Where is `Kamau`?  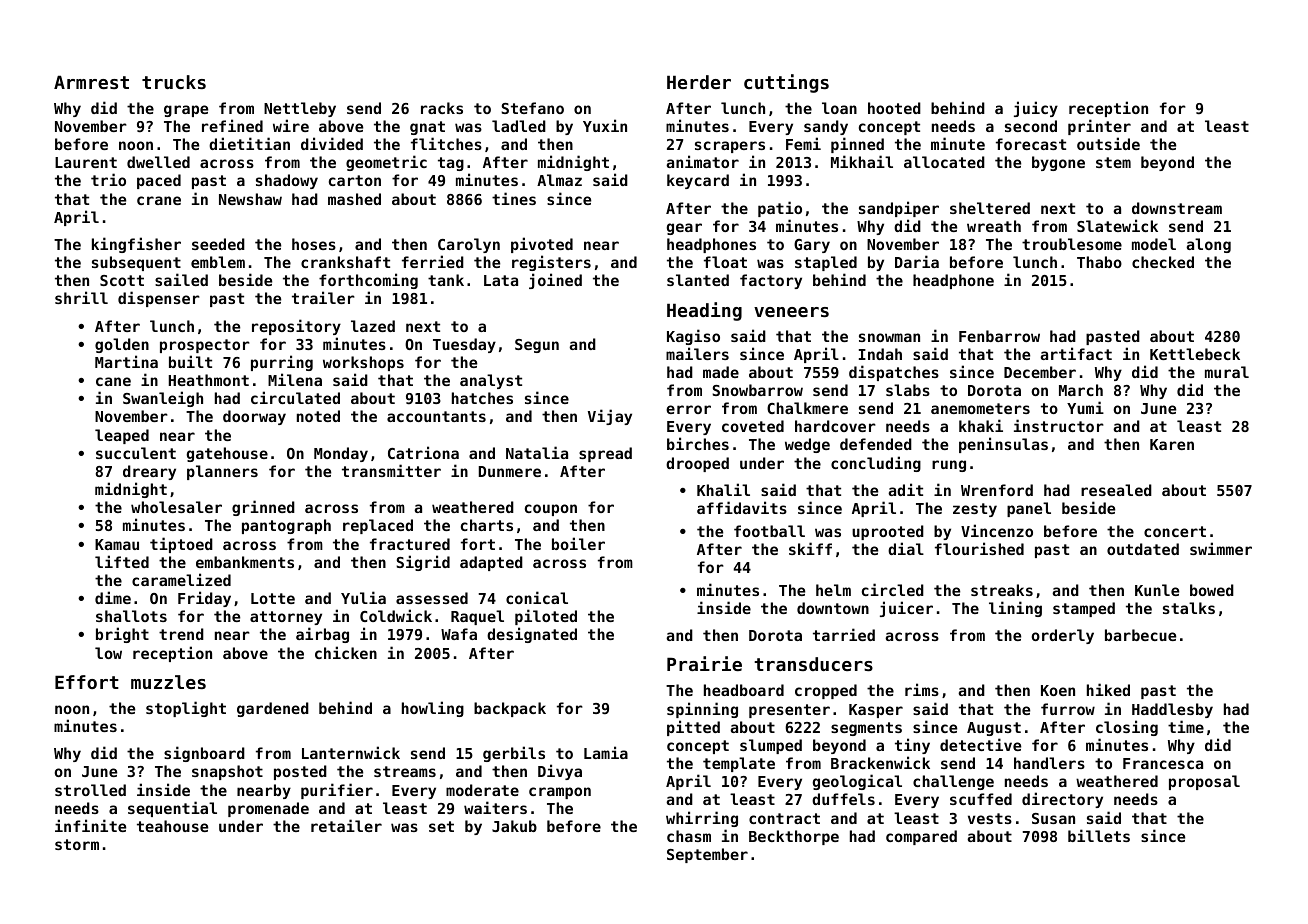 Kamau is located at coordinates (117, 544).
